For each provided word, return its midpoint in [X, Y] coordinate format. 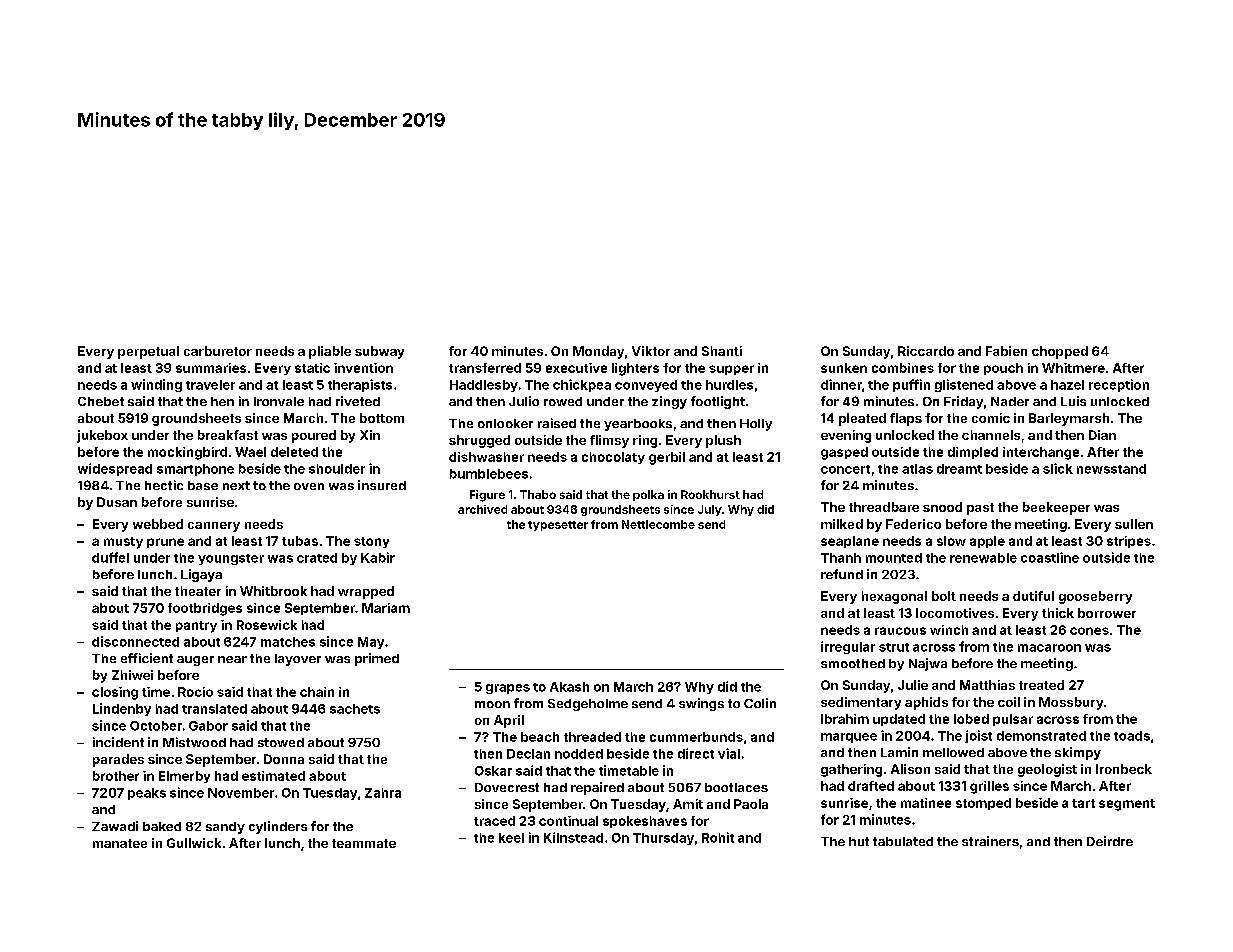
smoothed [853, 663]
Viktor [651, 351]
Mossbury [1071, 703]
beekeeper [1056, 508]
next [236, 485]
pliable [330, 352]
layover [298, 660]
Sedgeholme [588, 705]
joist [978, 736]
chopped [1060, 352]
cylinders [278, 827]
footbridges [205, 609]
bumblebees [489, 474]
